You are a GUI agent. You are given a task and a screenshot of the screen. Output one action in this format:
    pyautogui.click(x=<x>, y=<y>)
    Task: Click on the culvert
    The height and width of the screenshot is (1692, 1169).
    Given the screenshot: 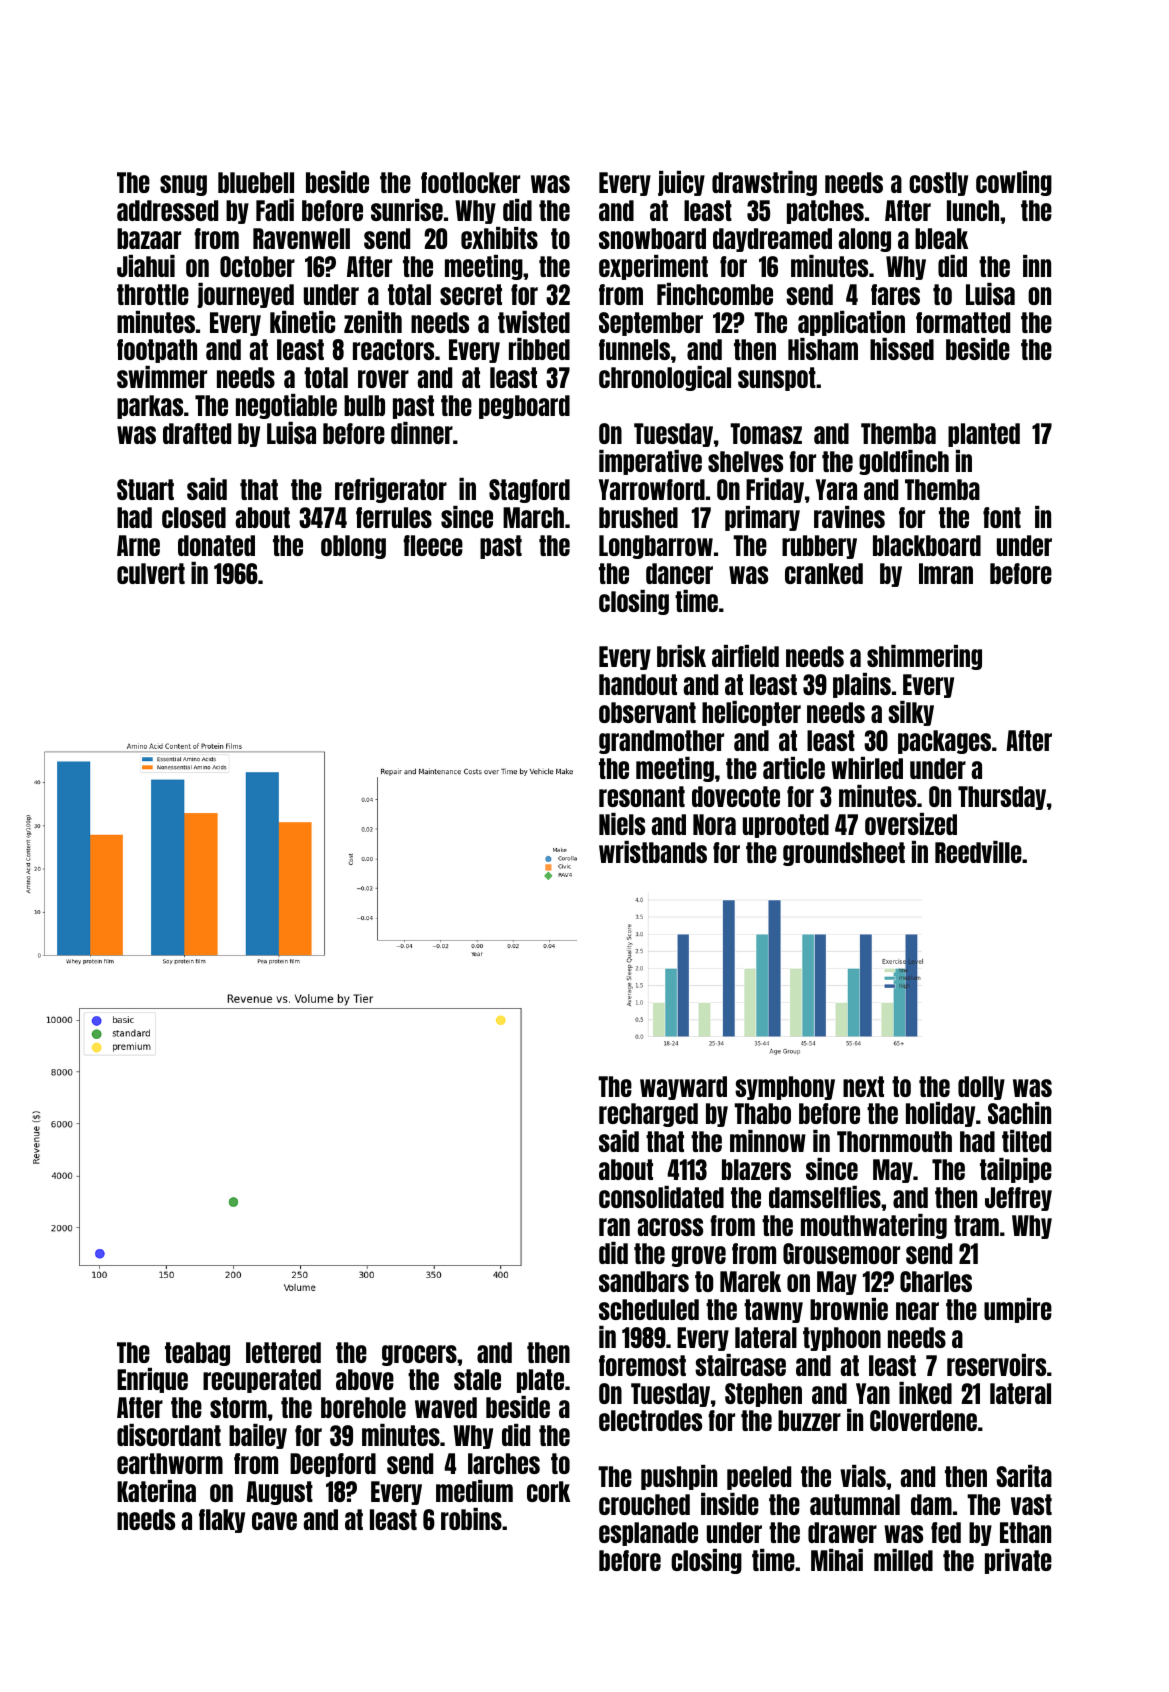 What is the action you would take?
    pyautogui.click(x=151, y=573)
